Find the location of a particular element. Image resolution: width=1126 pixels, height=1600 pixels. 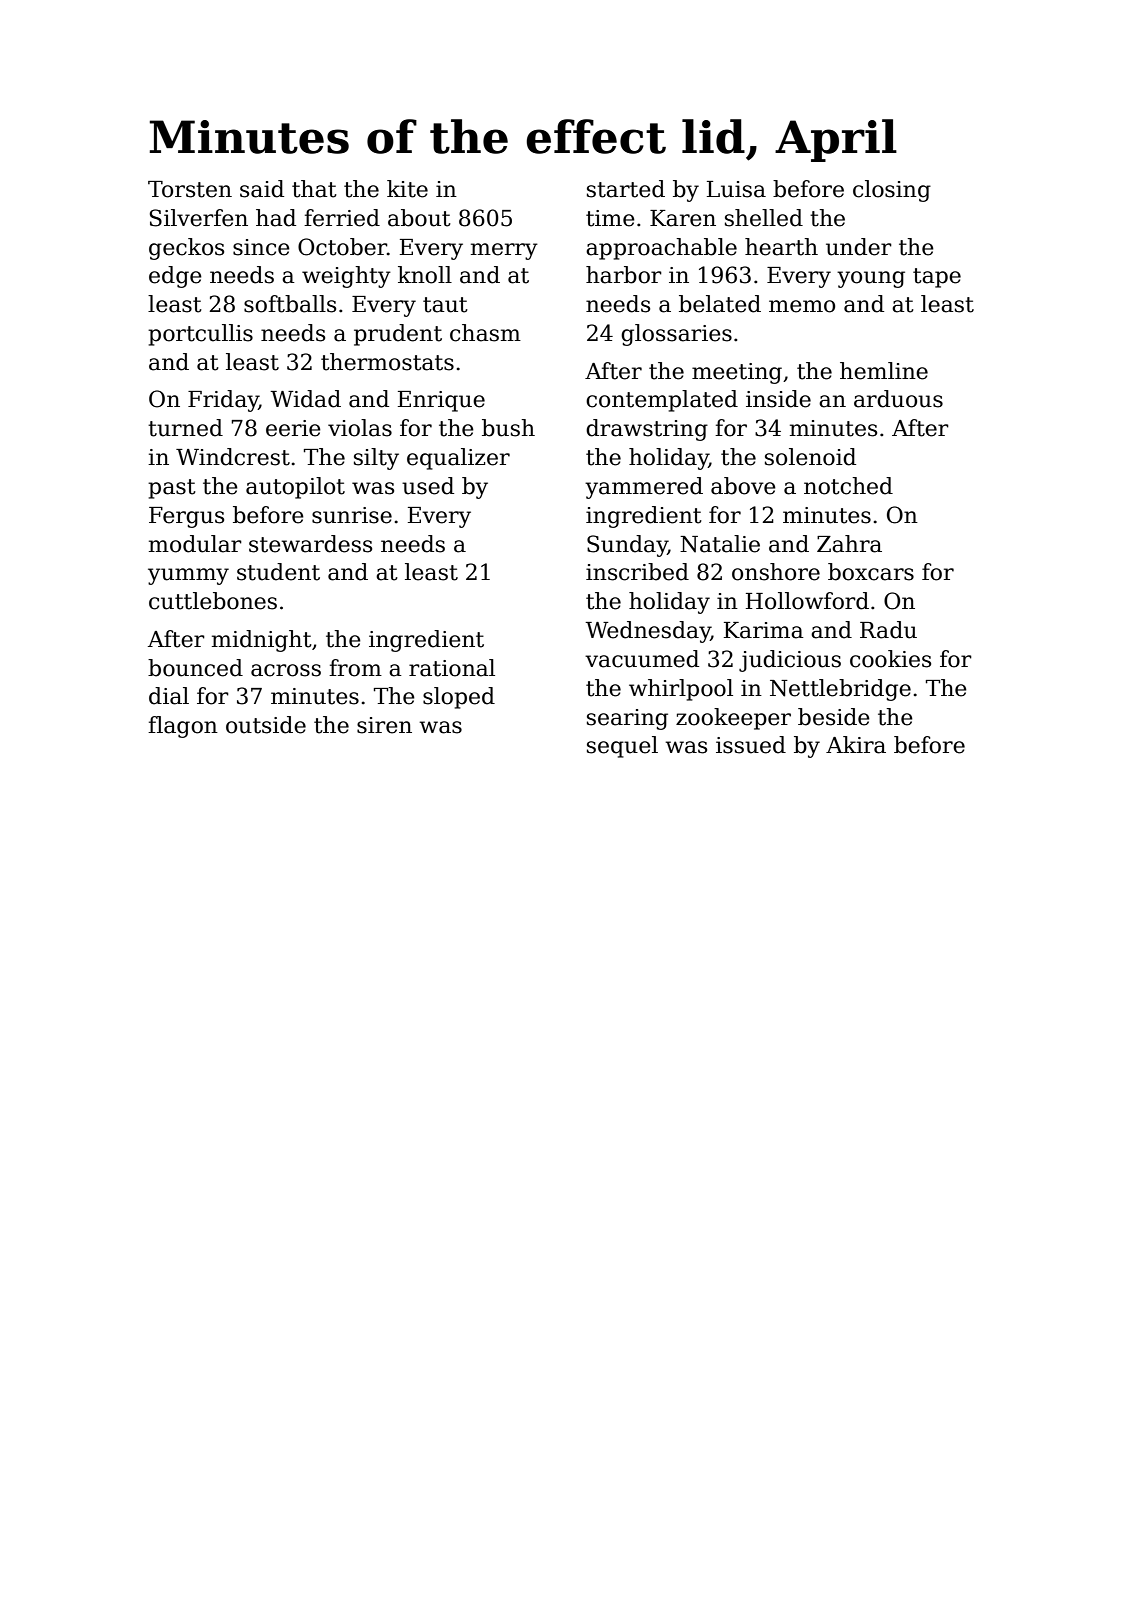

hemline is located at coordinates (884, 371).
